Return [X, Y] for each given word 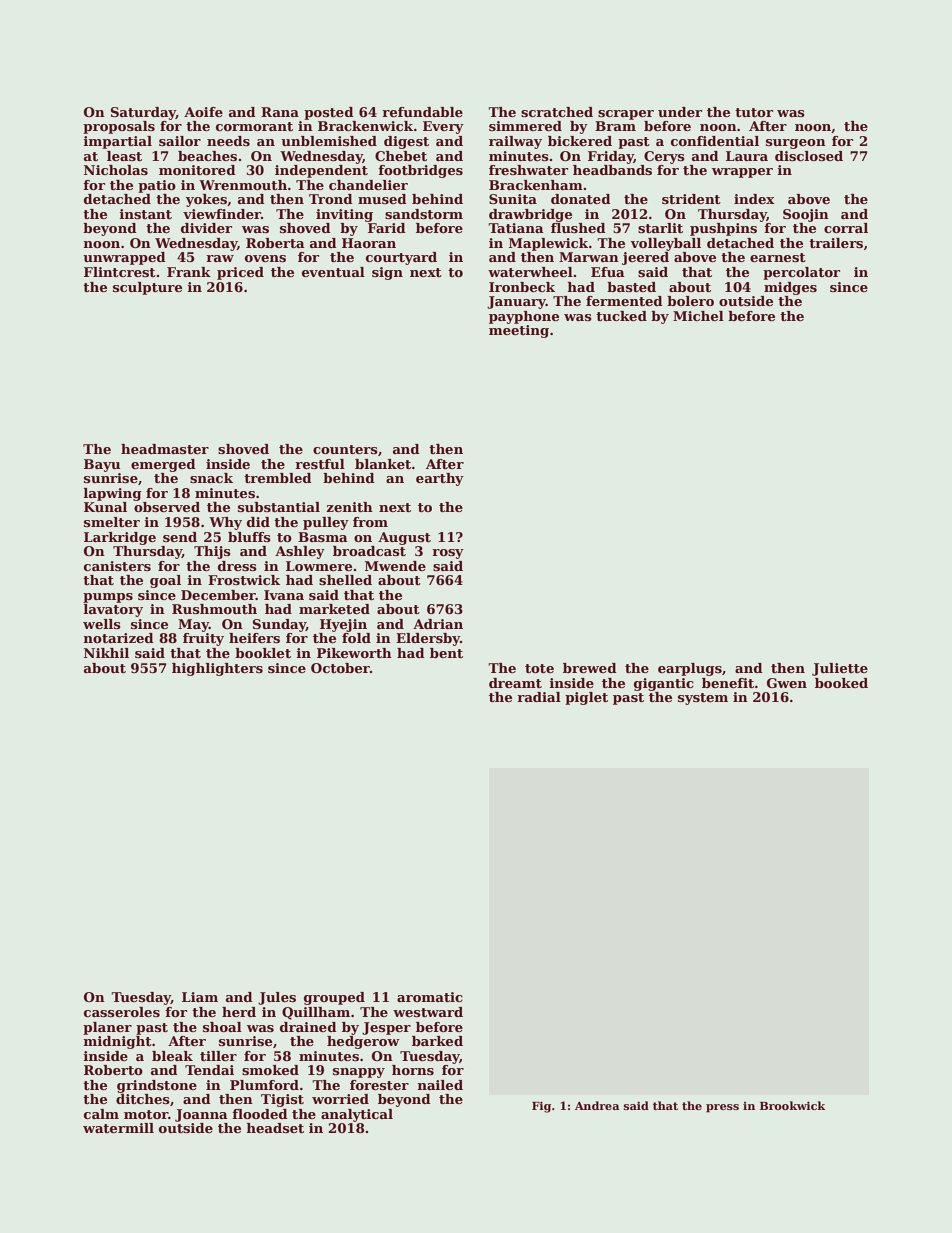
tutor [754, 112]
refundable [422, 112]
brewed [590, 668]
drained [308, 1027]
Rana [280, 112]
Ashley [300, 552]
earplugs [690, 669]
